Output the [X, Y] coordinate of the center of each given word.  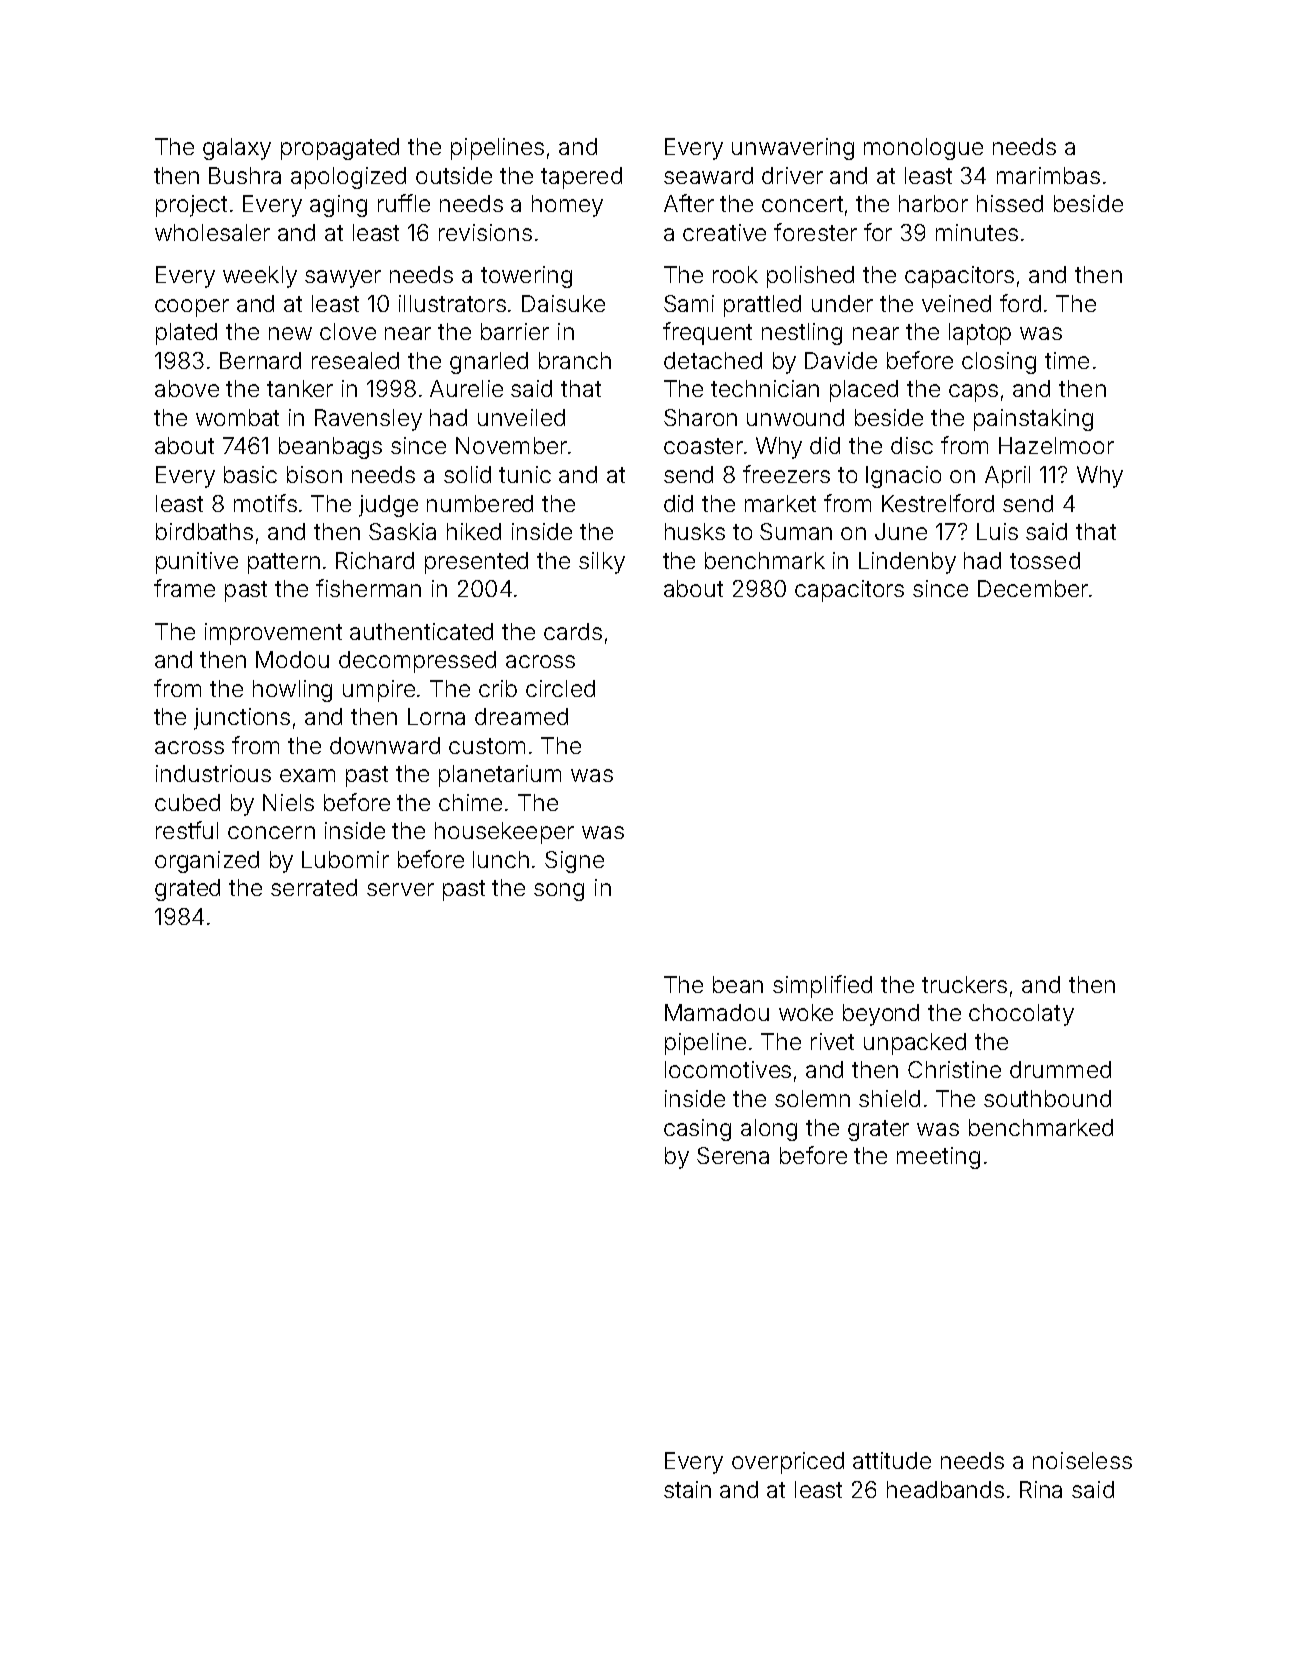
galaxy [237, 149]
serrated [314, 887]
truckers [964, 984]
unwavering [793, 149]
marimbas [1048, 175]
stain [687, 1489]
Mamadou [717, 1012]
